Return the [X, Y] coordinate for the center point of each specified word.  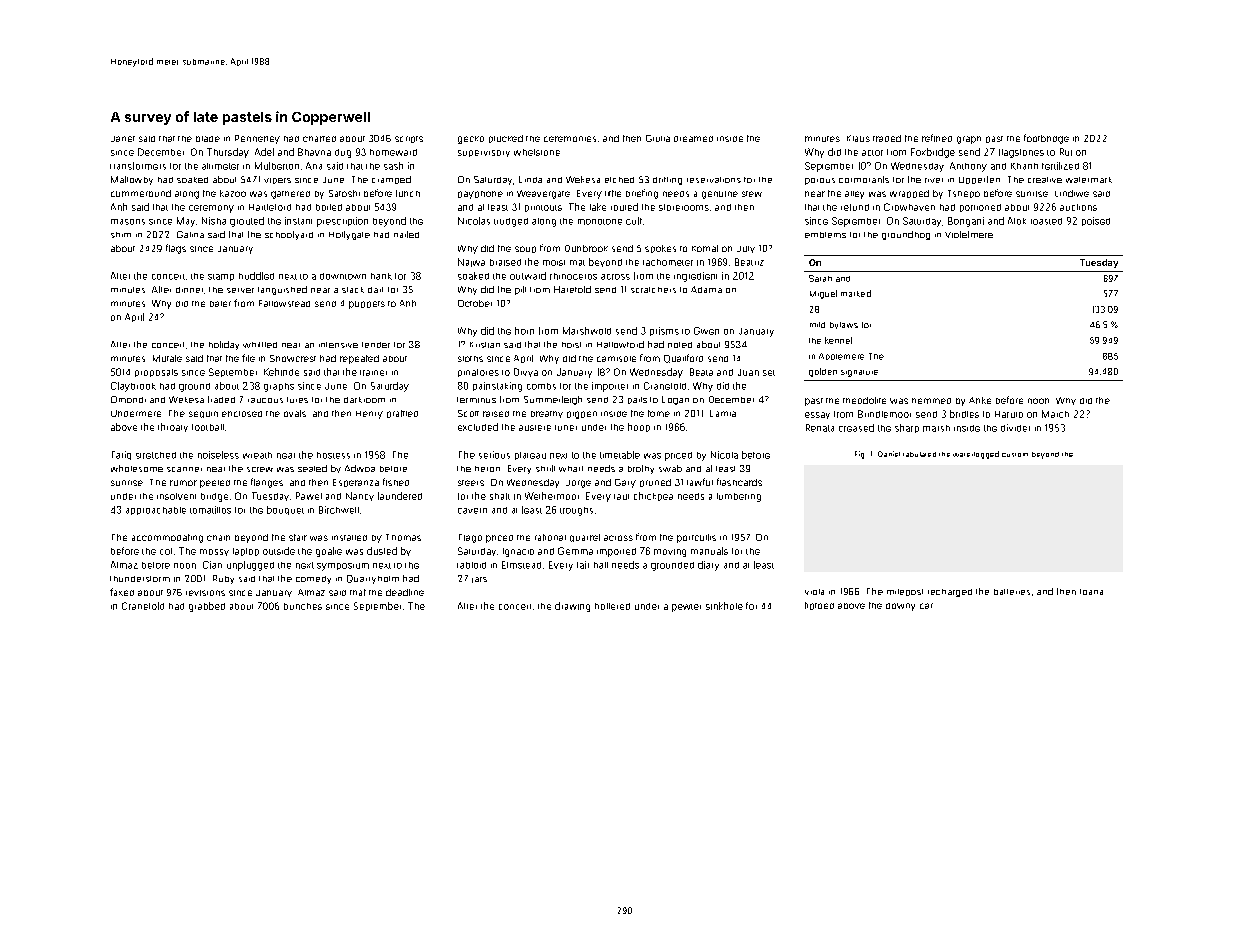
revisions [205, 593]
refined [937, 138]
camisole [616, 359]
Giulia [658, 138]
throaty [173, 427]
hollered [612, 606]
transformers [138, 166]
